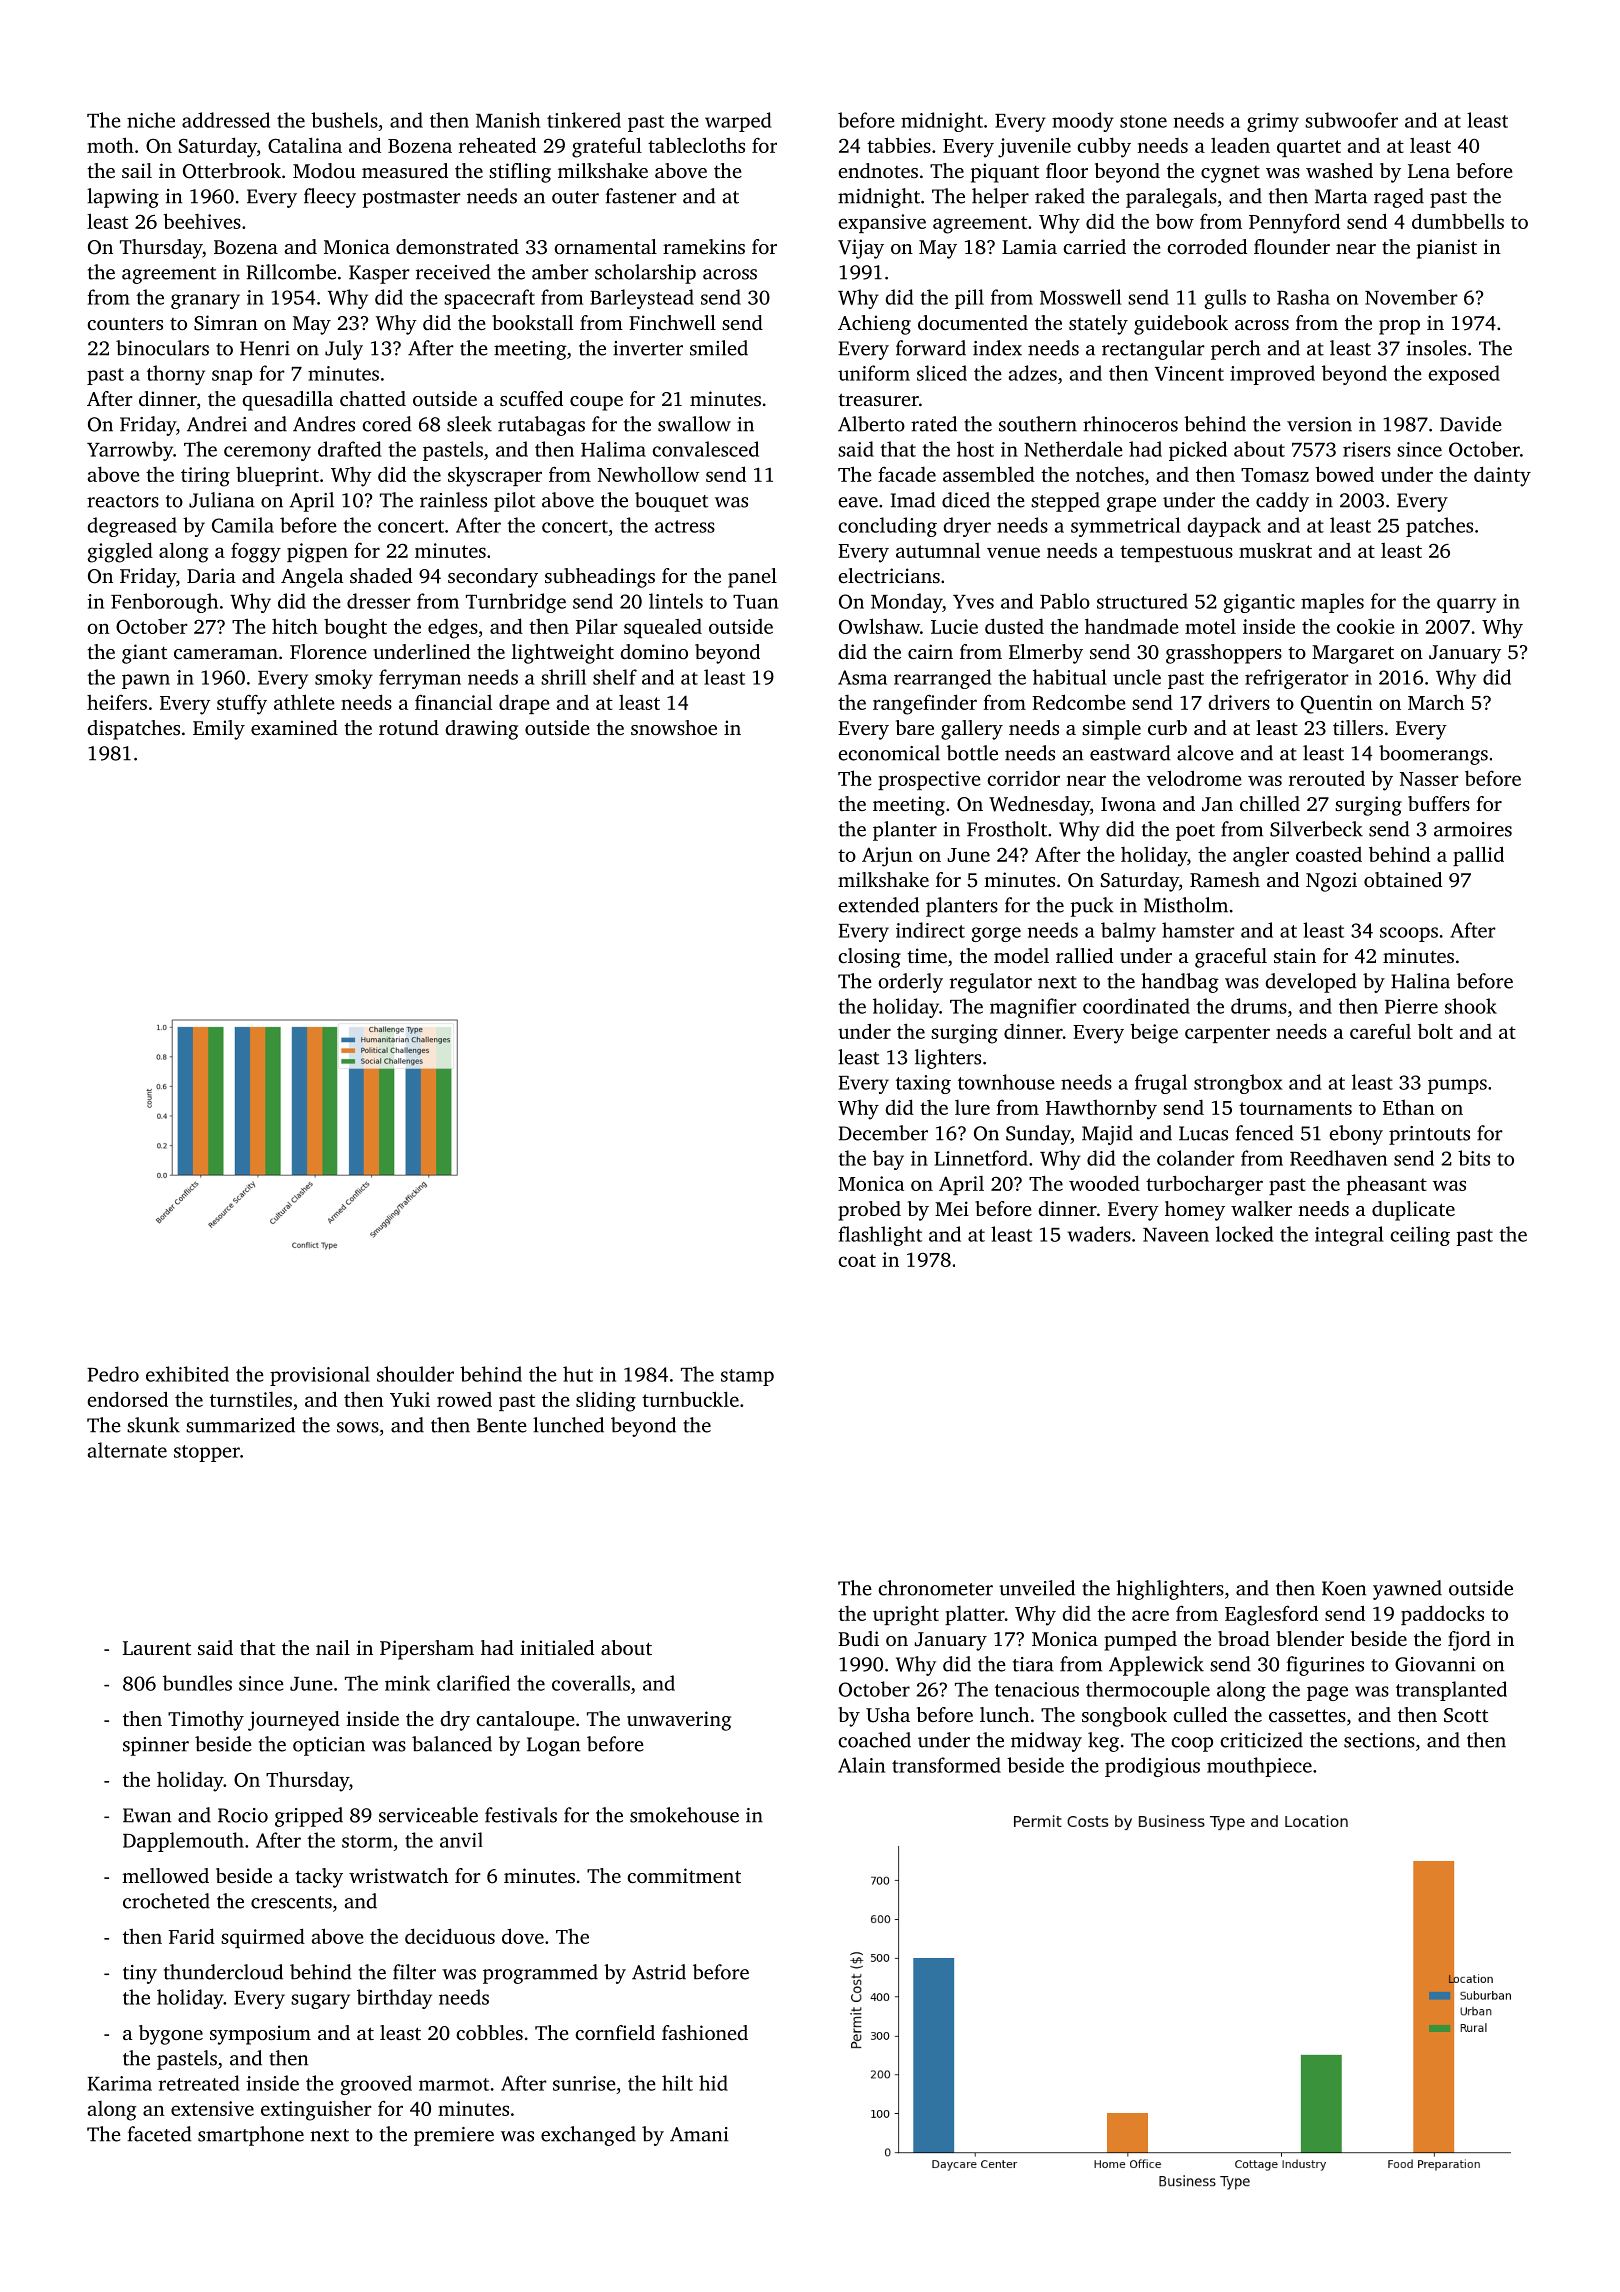 This screenshot has height=2292, width=1620. I want to click on bushels, so click(344, 120).
